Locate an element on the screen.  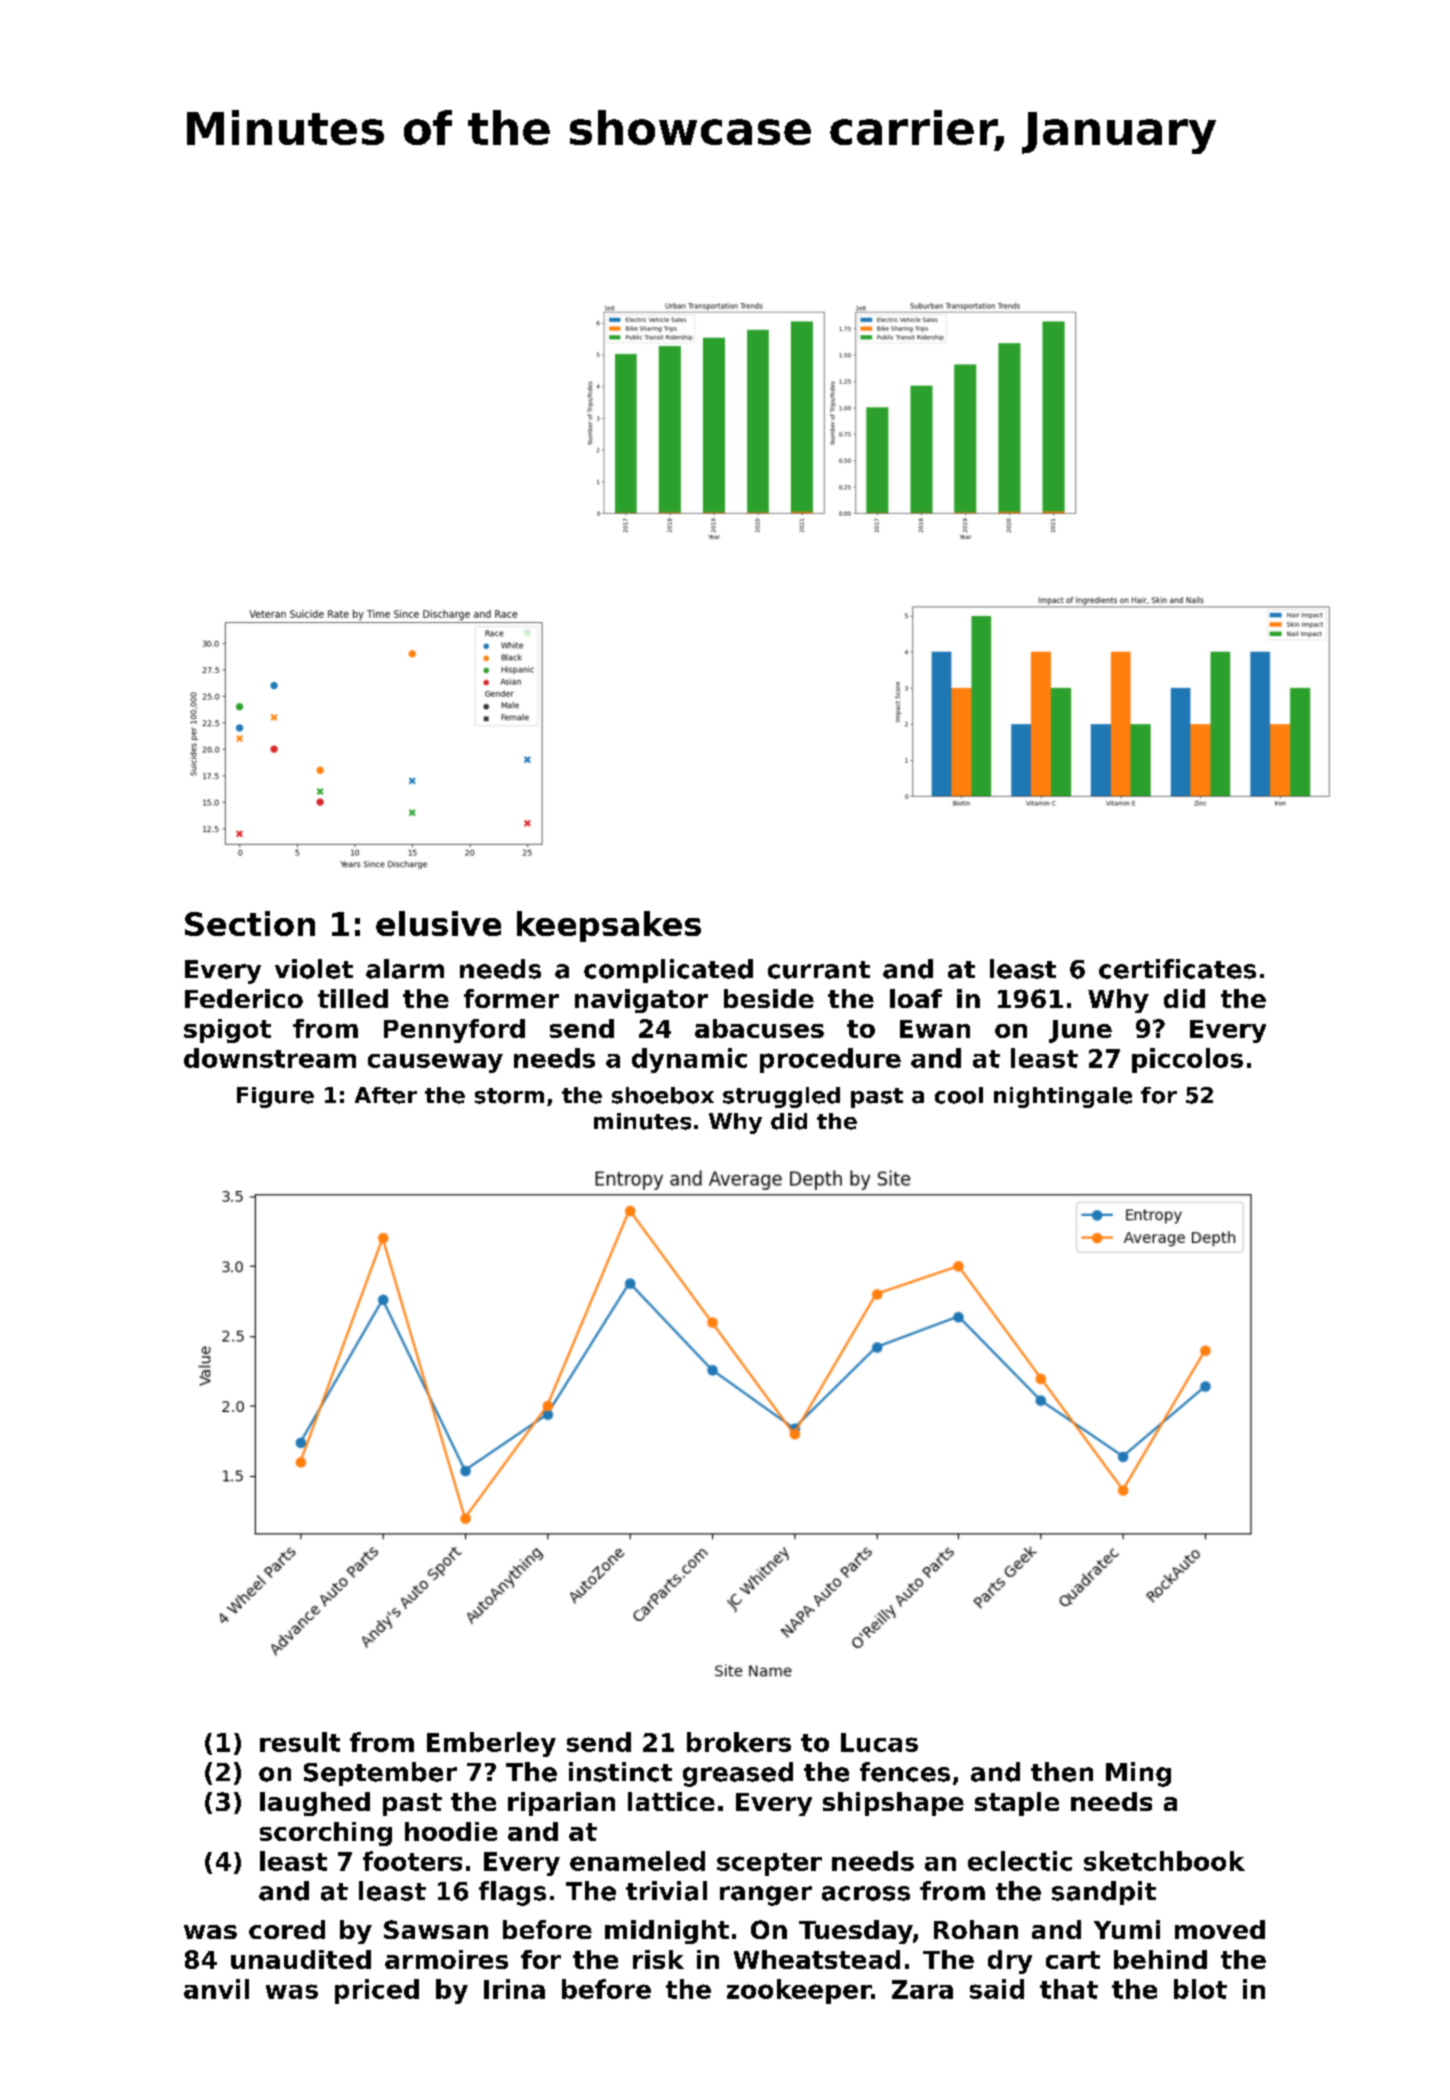
Yumi is located at coordinates (1127, 1929).
